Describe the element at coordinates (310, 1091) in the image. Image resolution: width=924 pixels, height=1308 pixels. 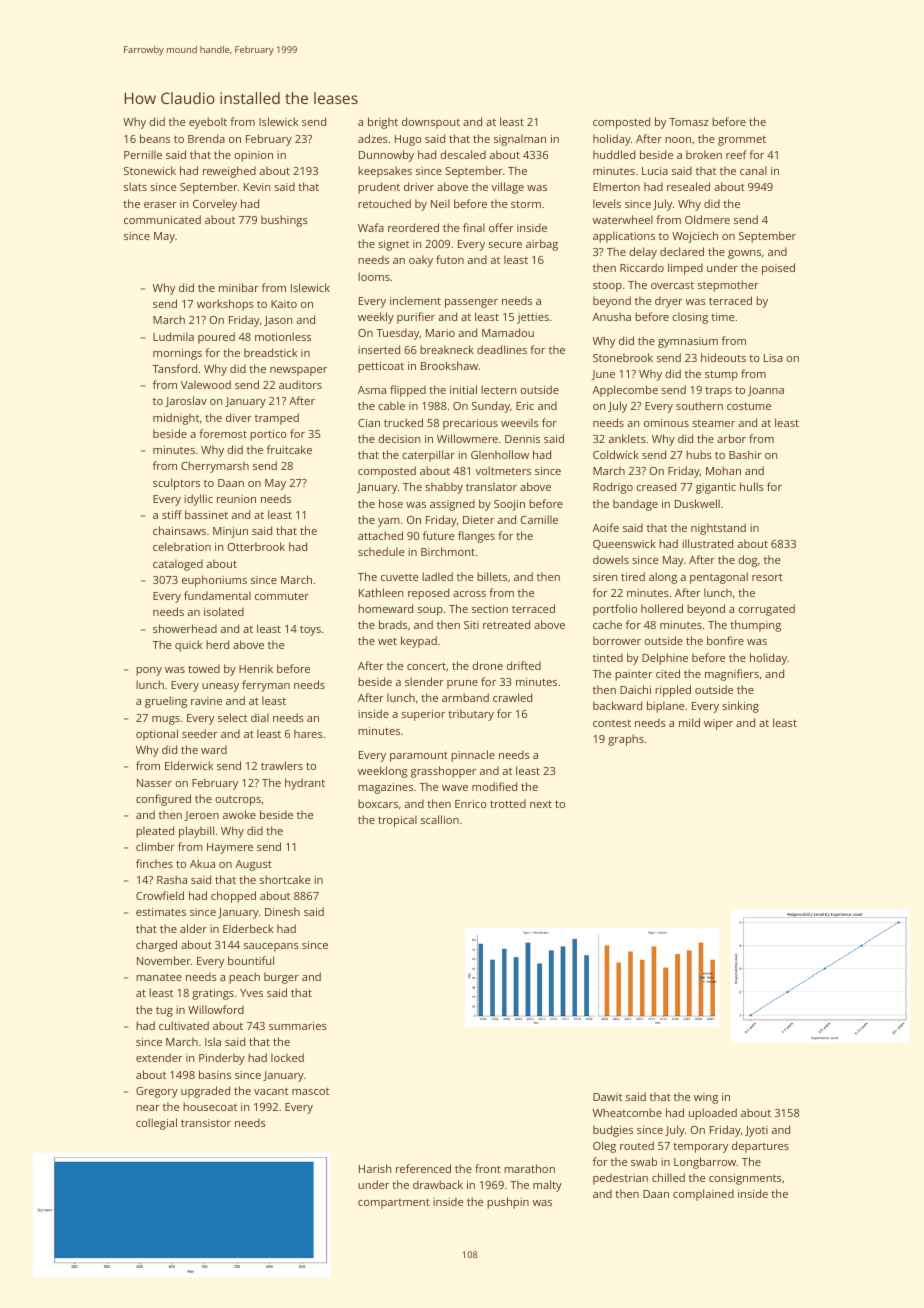
I see `mascot` at that location.
